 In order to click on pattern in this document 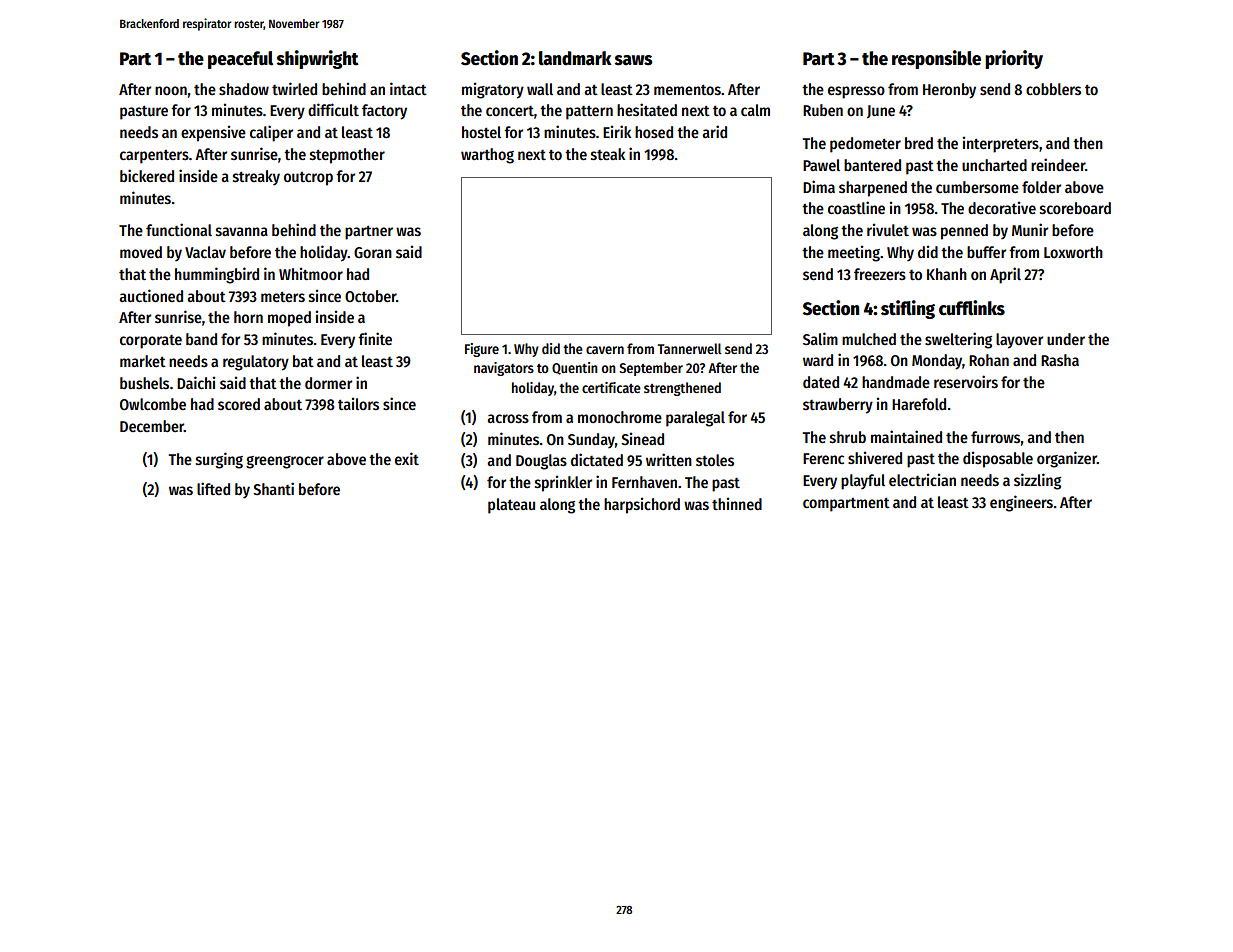, I will do `click(589, 113)`.
